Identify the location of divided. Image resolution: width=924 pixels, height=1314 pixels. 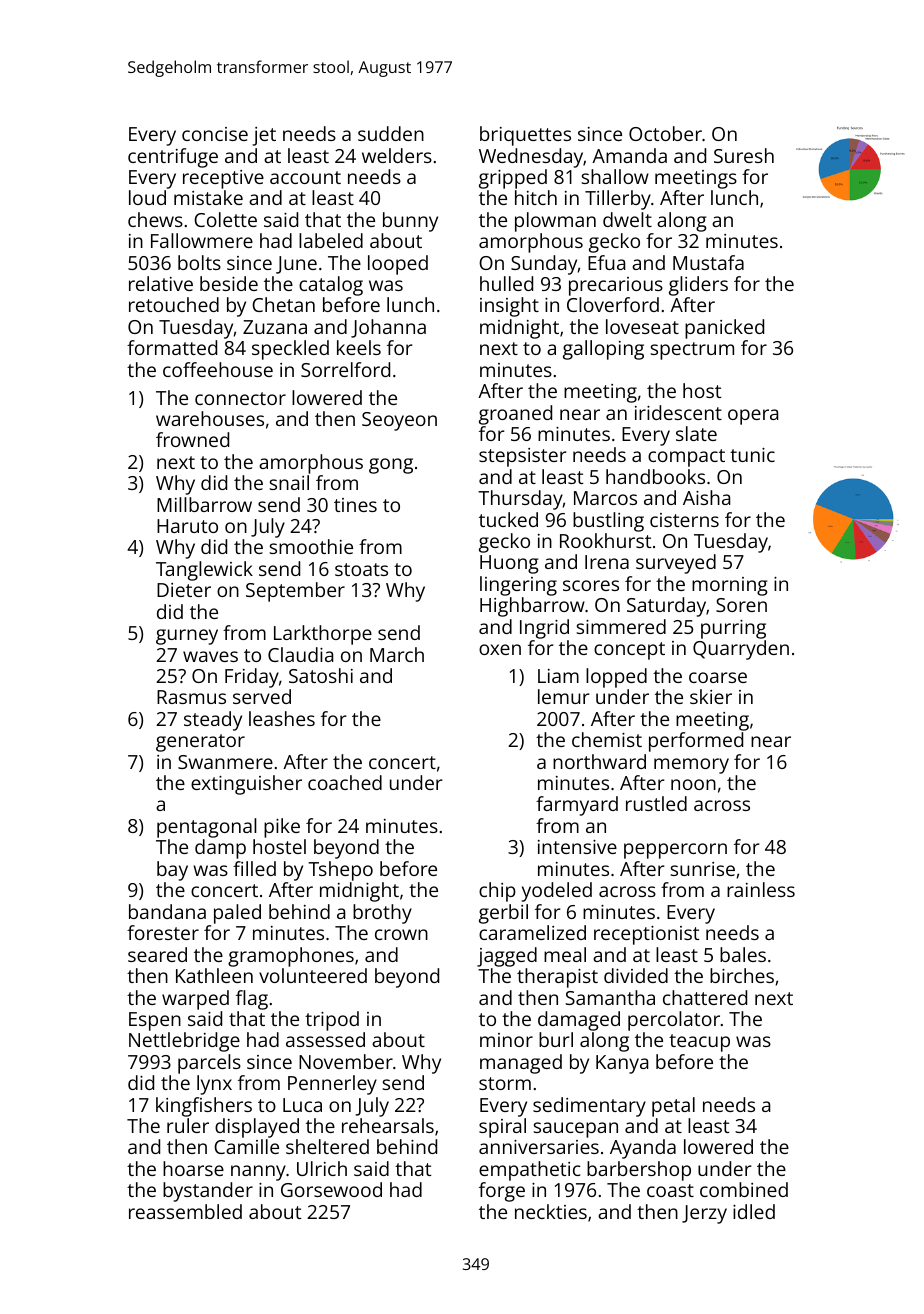
(636, 975).
